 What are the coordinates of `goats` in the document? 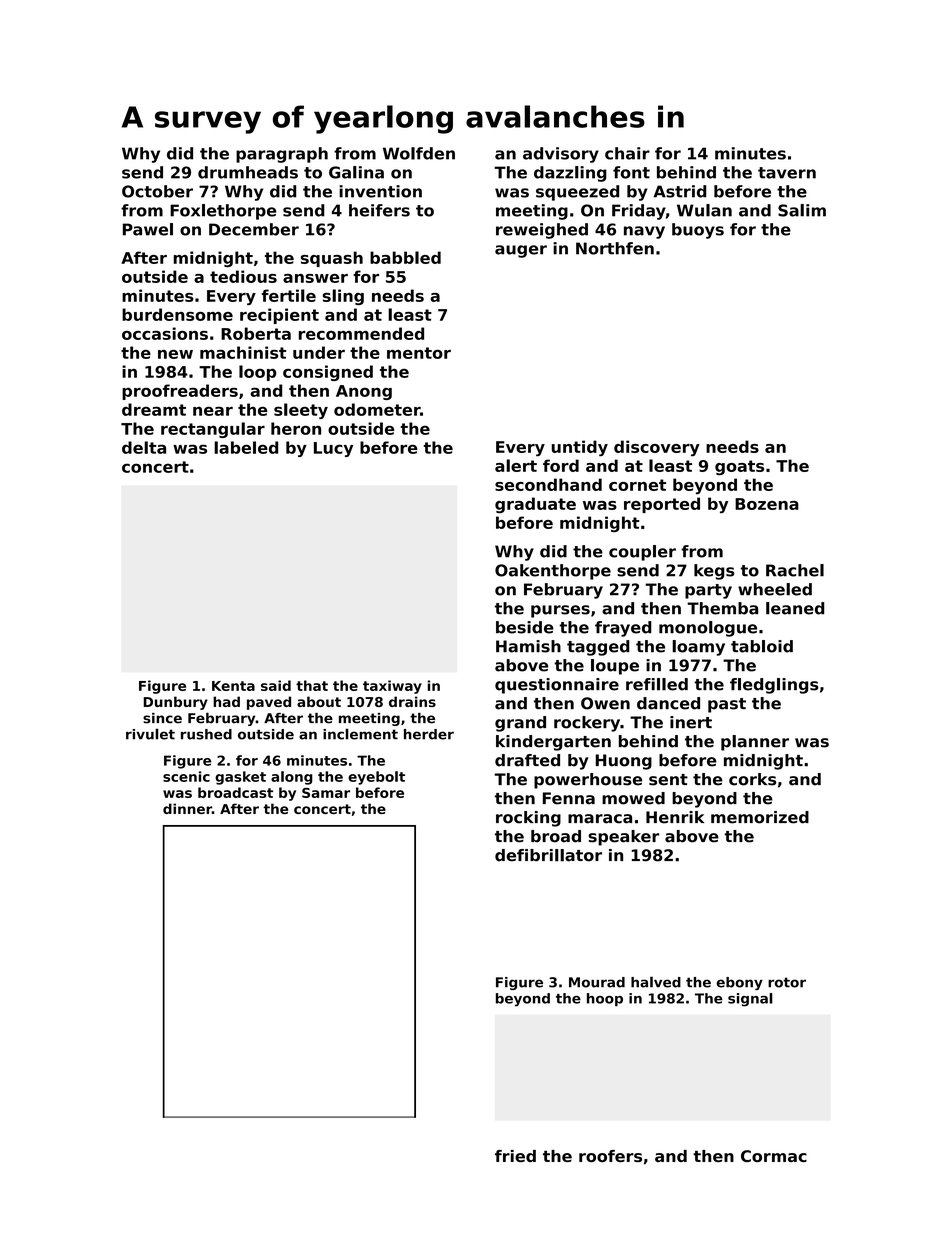 It's located at (739, 467).
